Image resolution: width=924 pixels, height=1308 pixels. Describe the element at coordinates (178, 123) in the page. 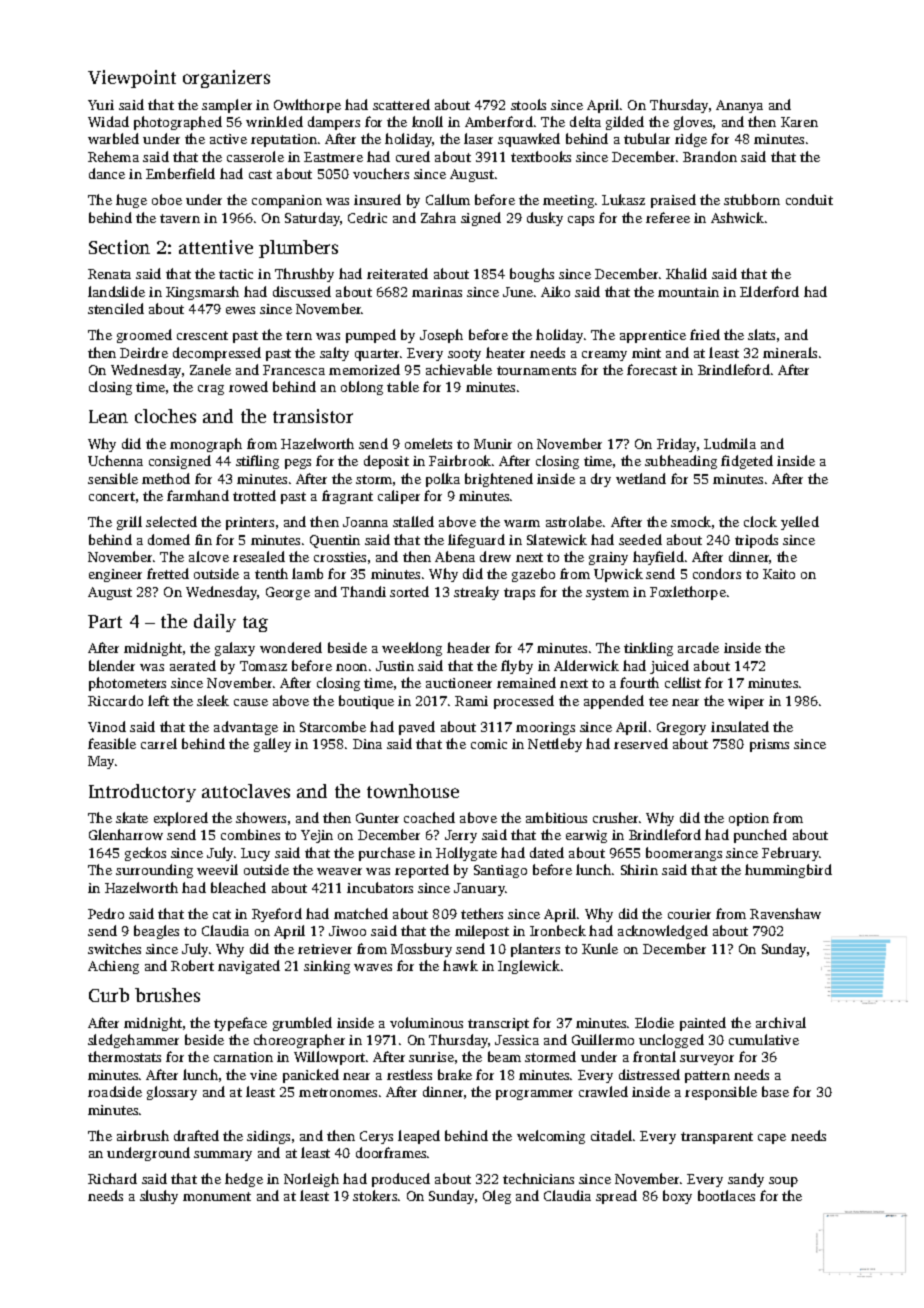

I see `photographed` at that location.
